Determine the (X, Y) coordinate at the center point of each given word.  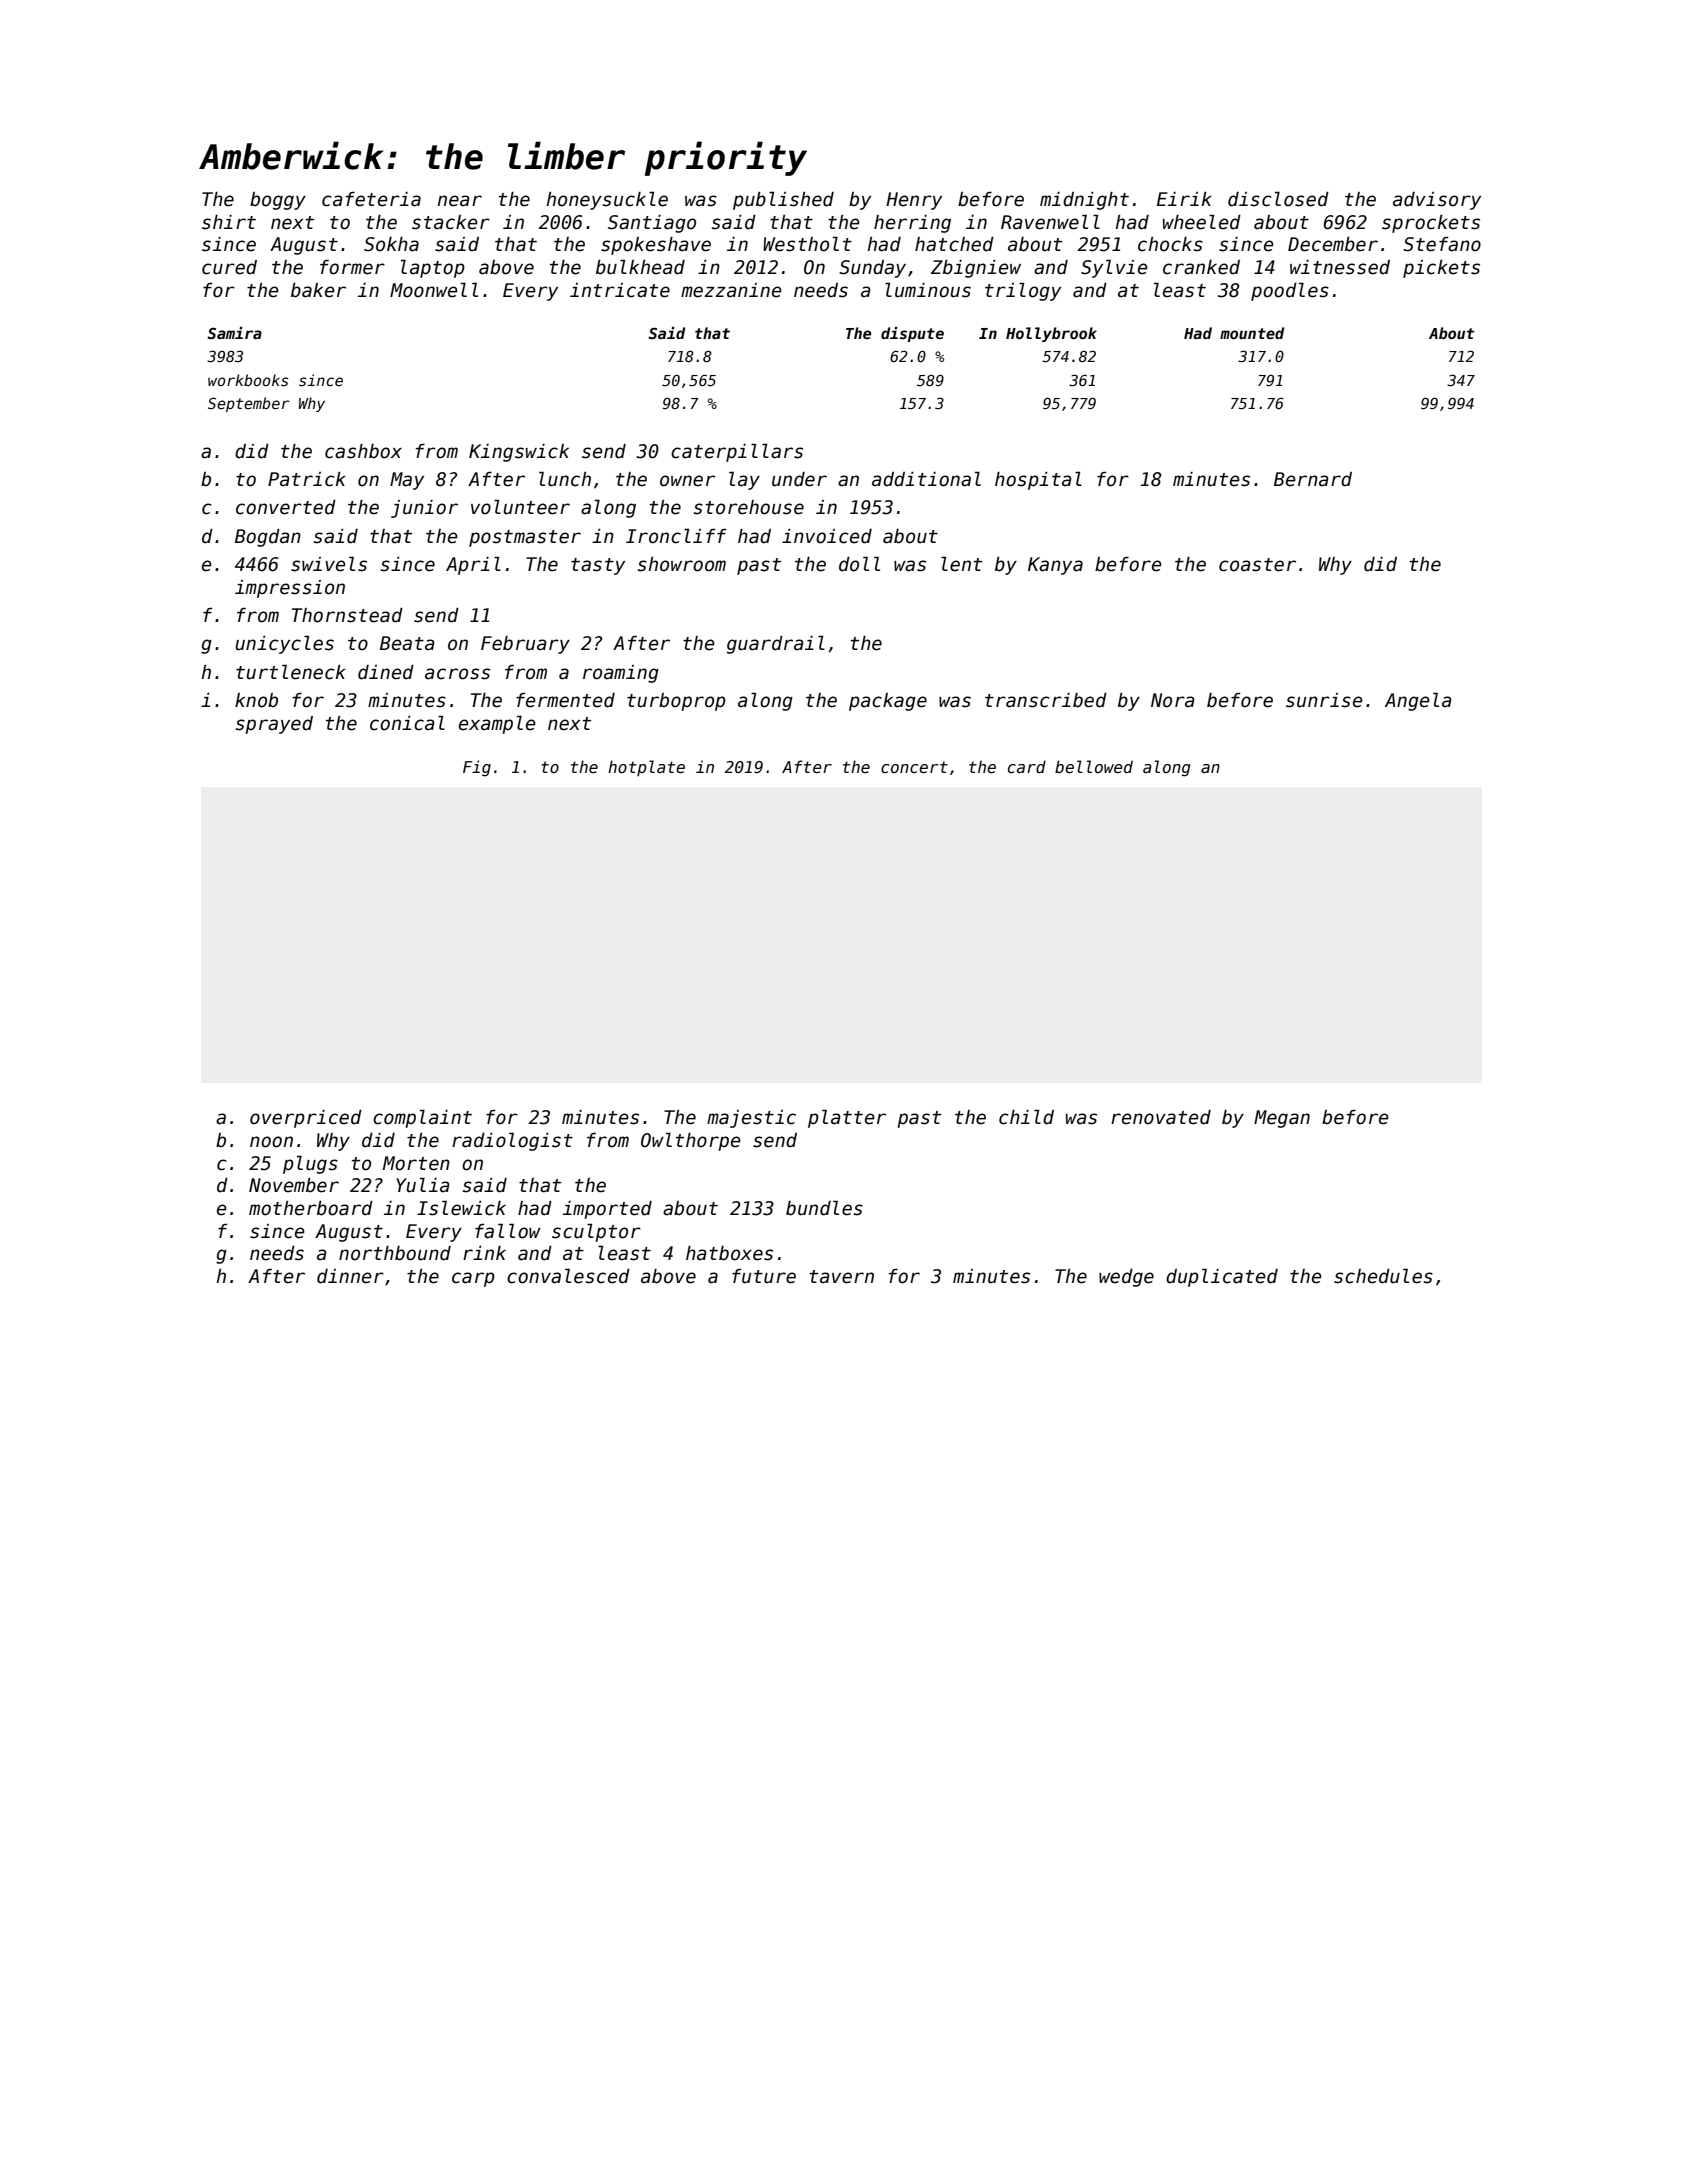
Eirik (1184, 199)
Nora (1173, 700)
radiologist (512, 1141)
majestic (751, 1119)
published (783, 200)
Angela (1418, 701)
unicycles (284, 644)
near (460, 201)
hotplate (646, 768)
